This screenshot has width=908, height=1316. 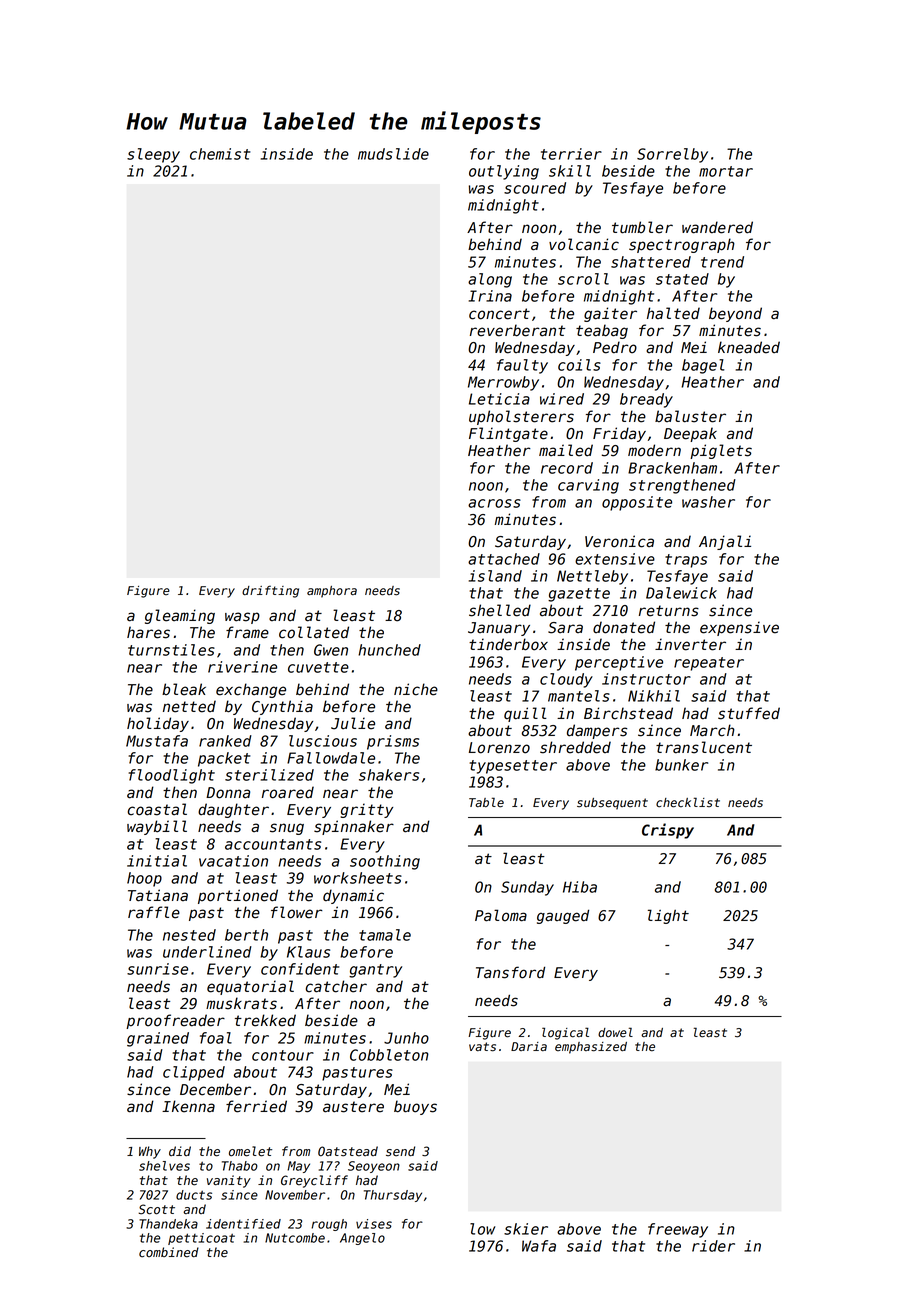 I want to click on volcanic, so click(x=584, y=244).
